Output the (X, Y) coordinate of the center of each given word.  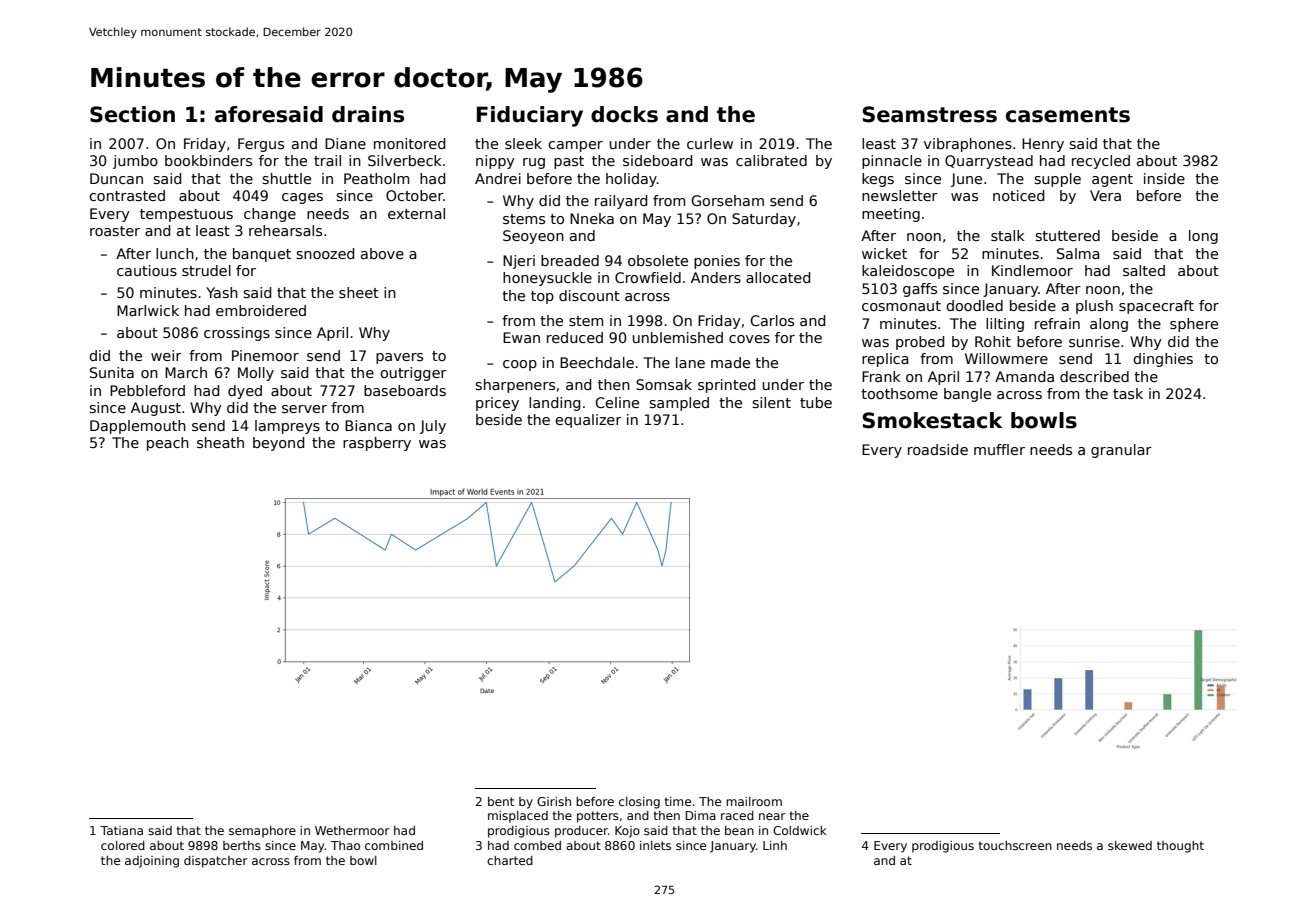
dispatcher (216, 862)
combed (537, 845)
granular (1121, 451)
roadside (938, 449)
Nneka (592, 218)
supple (1057, 180)
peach (168, 444)
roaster (115, 231)
